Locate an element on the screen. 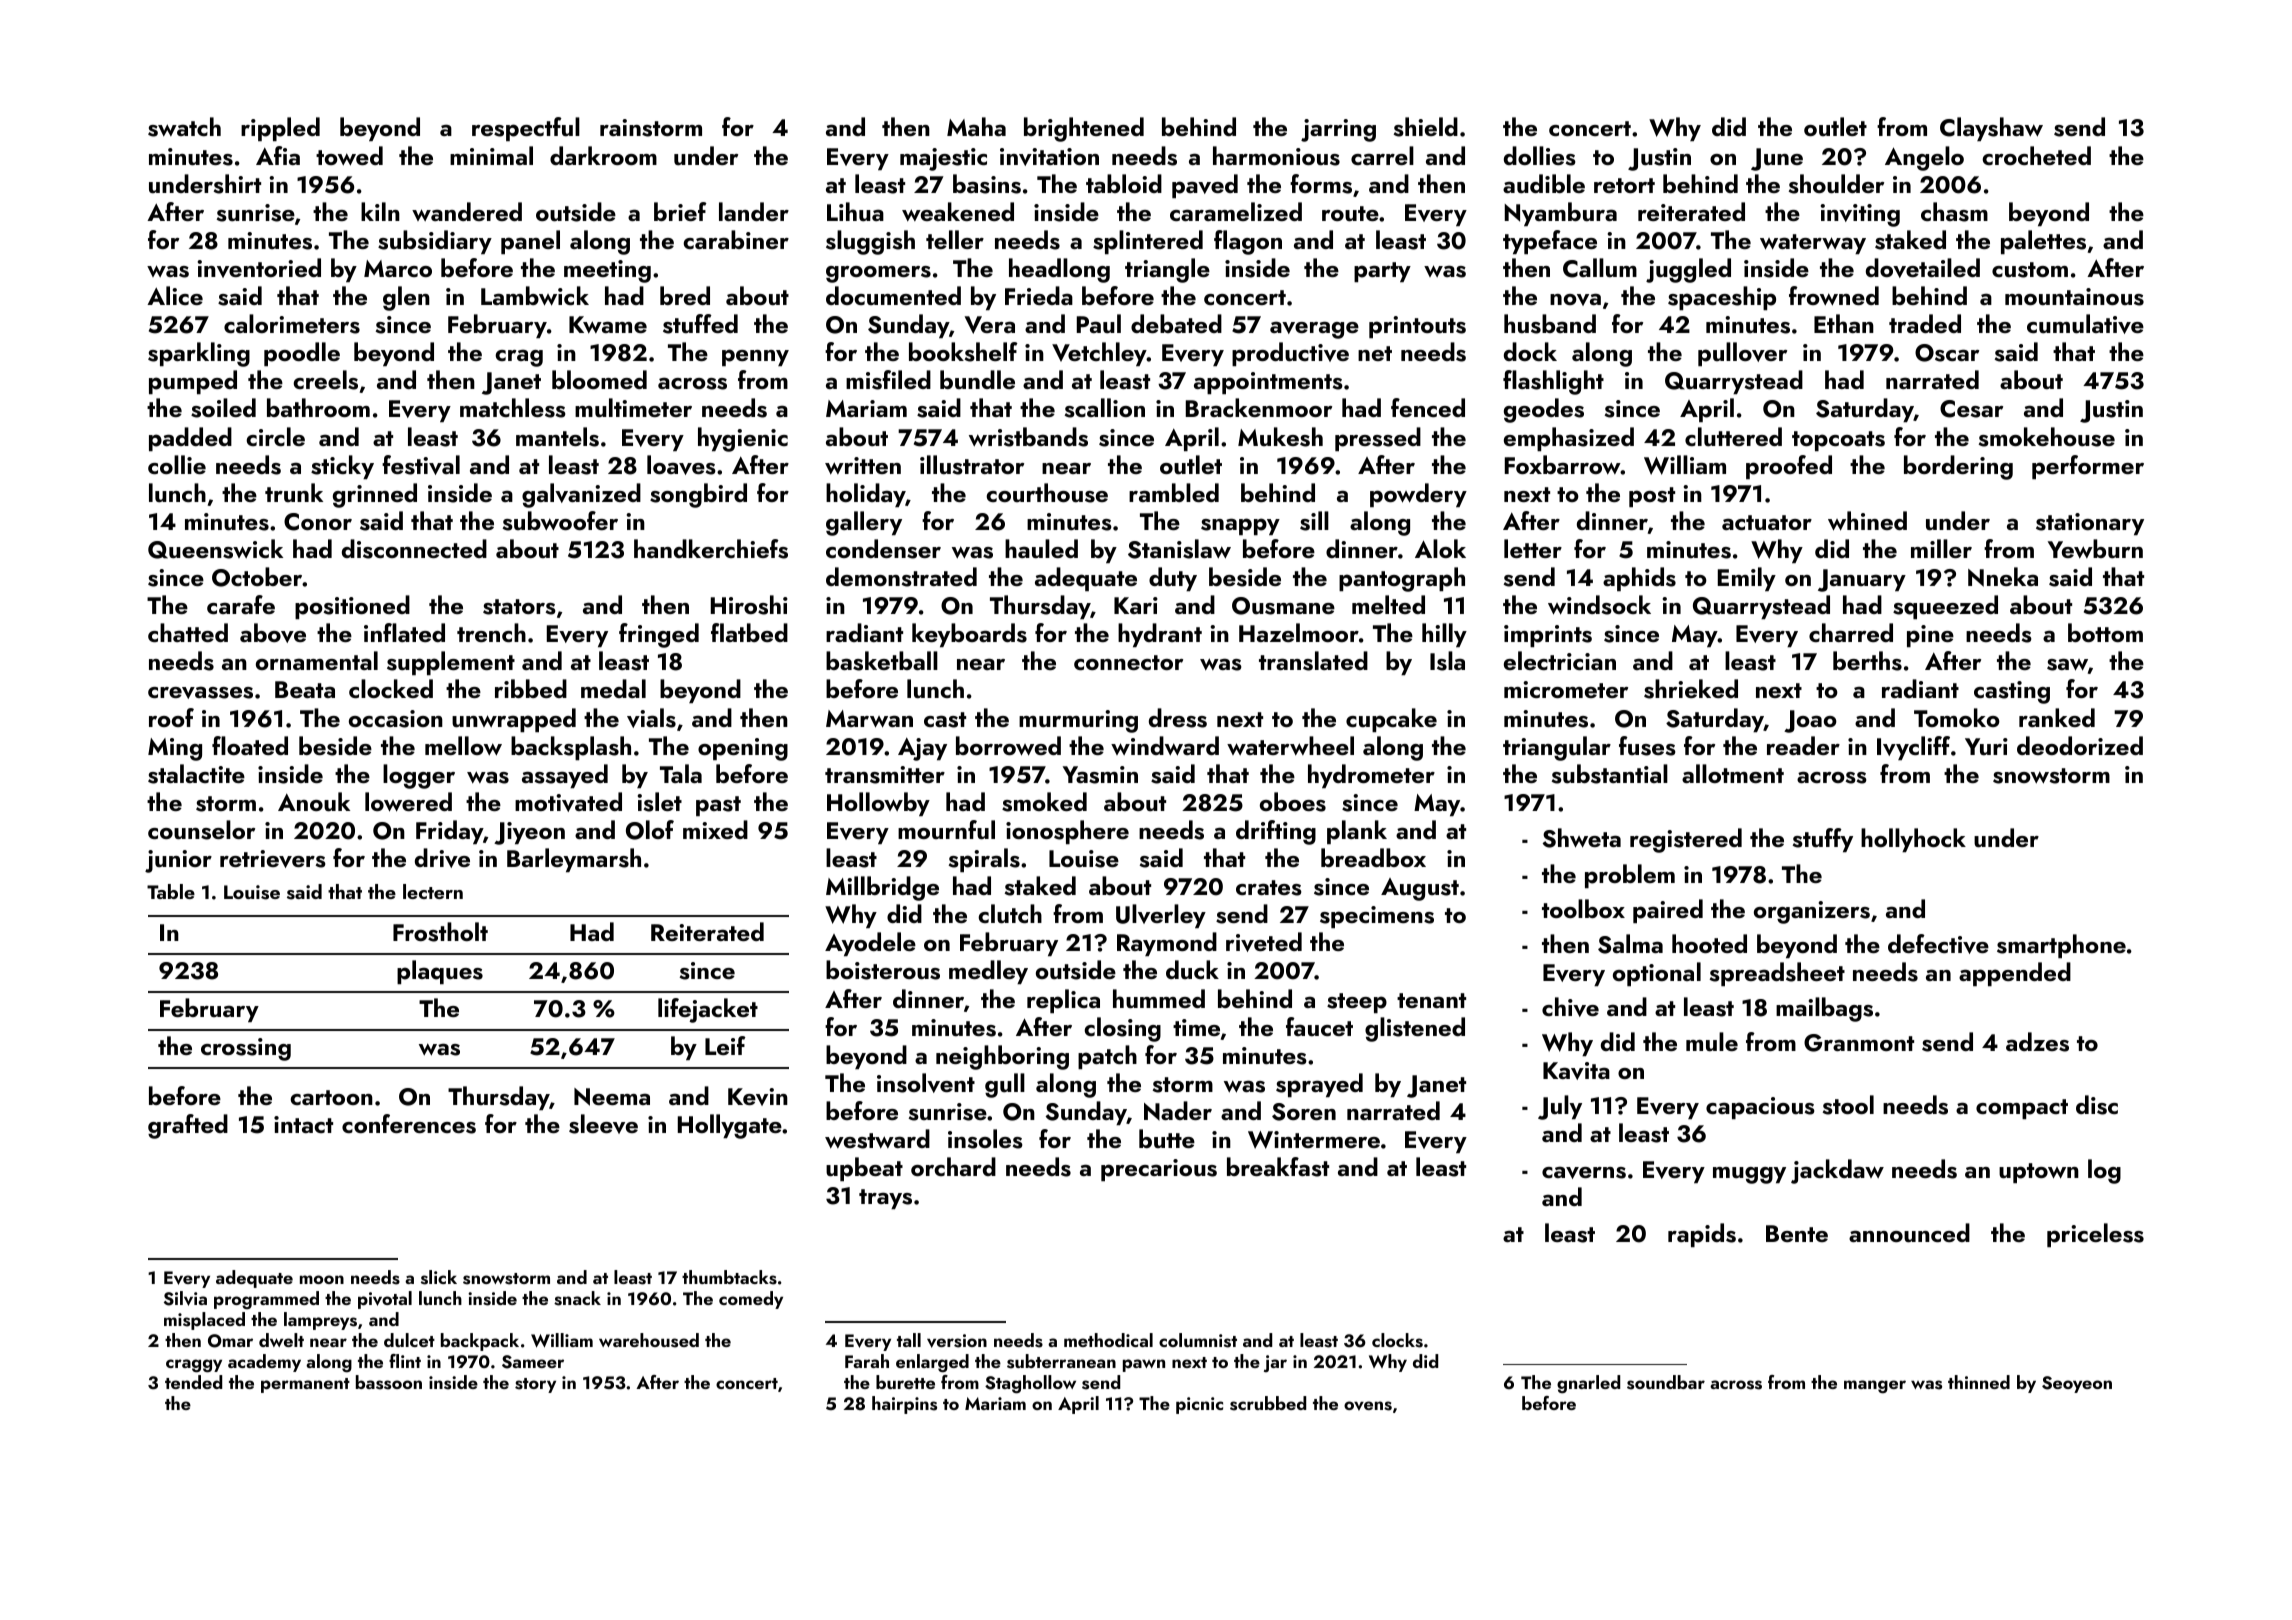  darkroom is located at coordinates (603, 155).
